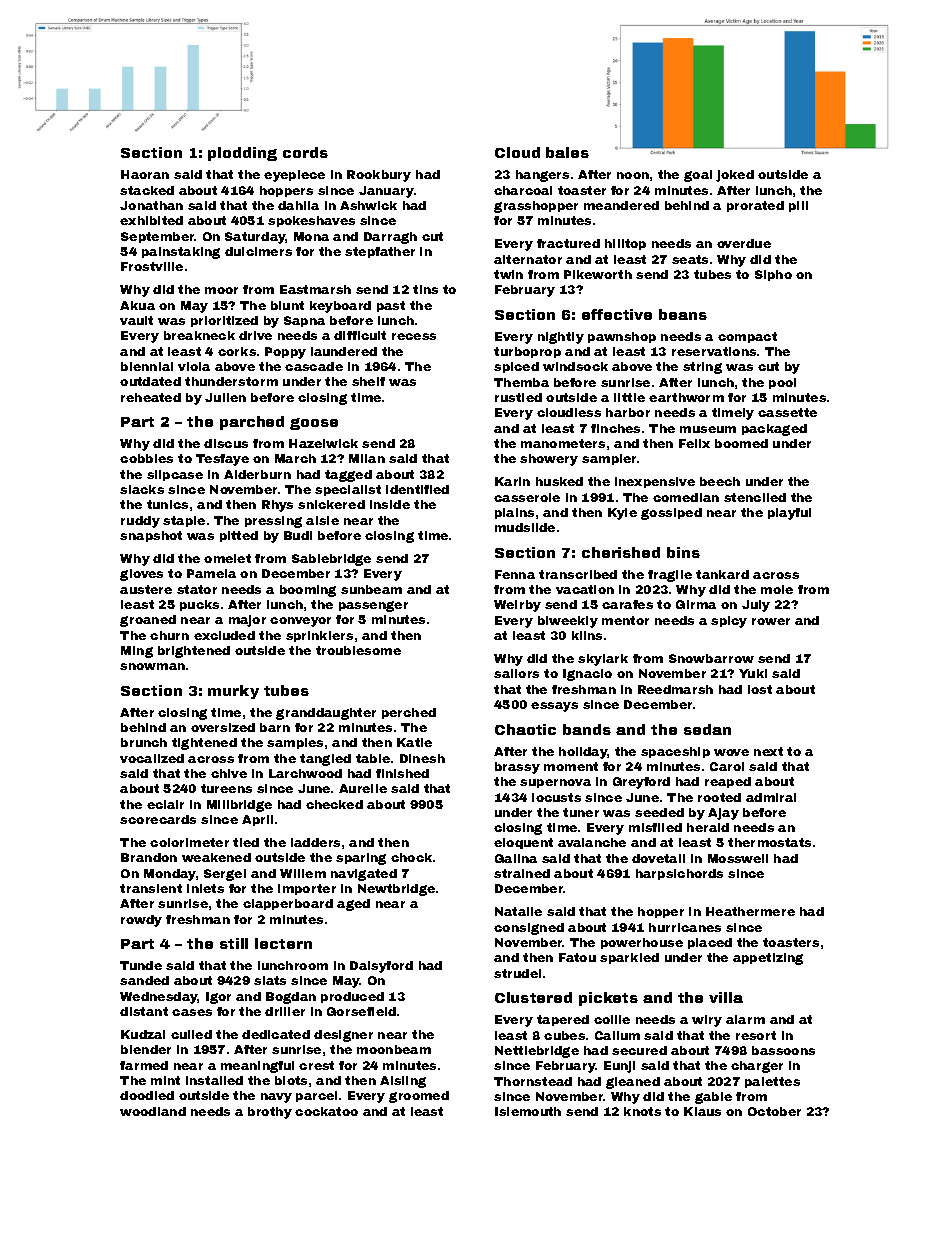 The image size is (952, 1233). Describe the element at coordinates (782, 383) in the image. I see `pool` at that location.
